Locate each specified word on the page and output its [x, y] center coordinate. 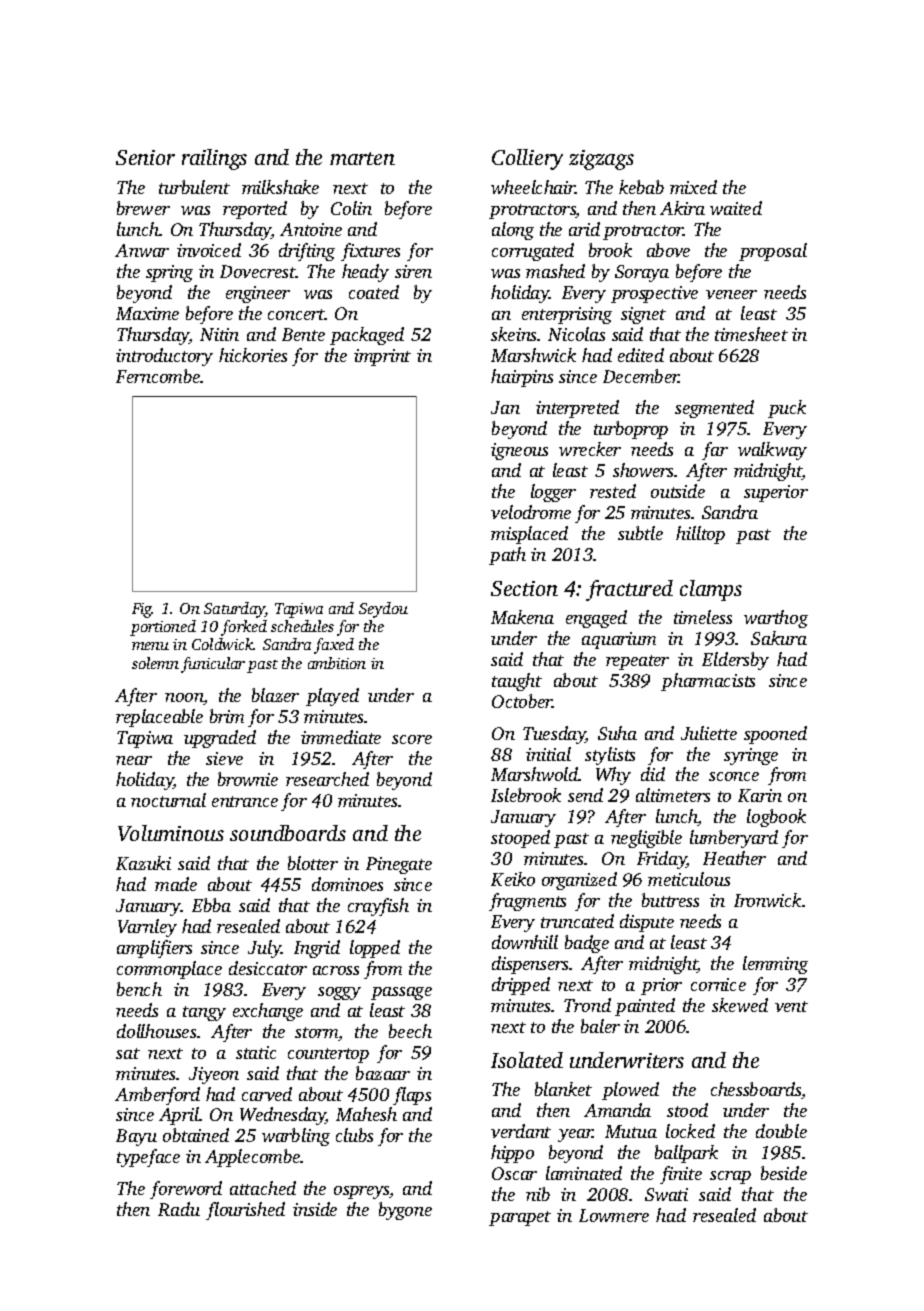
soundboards [288, 833]
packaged [367, 336]
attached [263, 1188]
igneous [519, 451]
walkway [772, 451]
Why [613, 776]
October [522, 701]
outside [678, 491]
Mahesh [366, 1114]
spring [169, 273]
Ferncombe [158, 376]
